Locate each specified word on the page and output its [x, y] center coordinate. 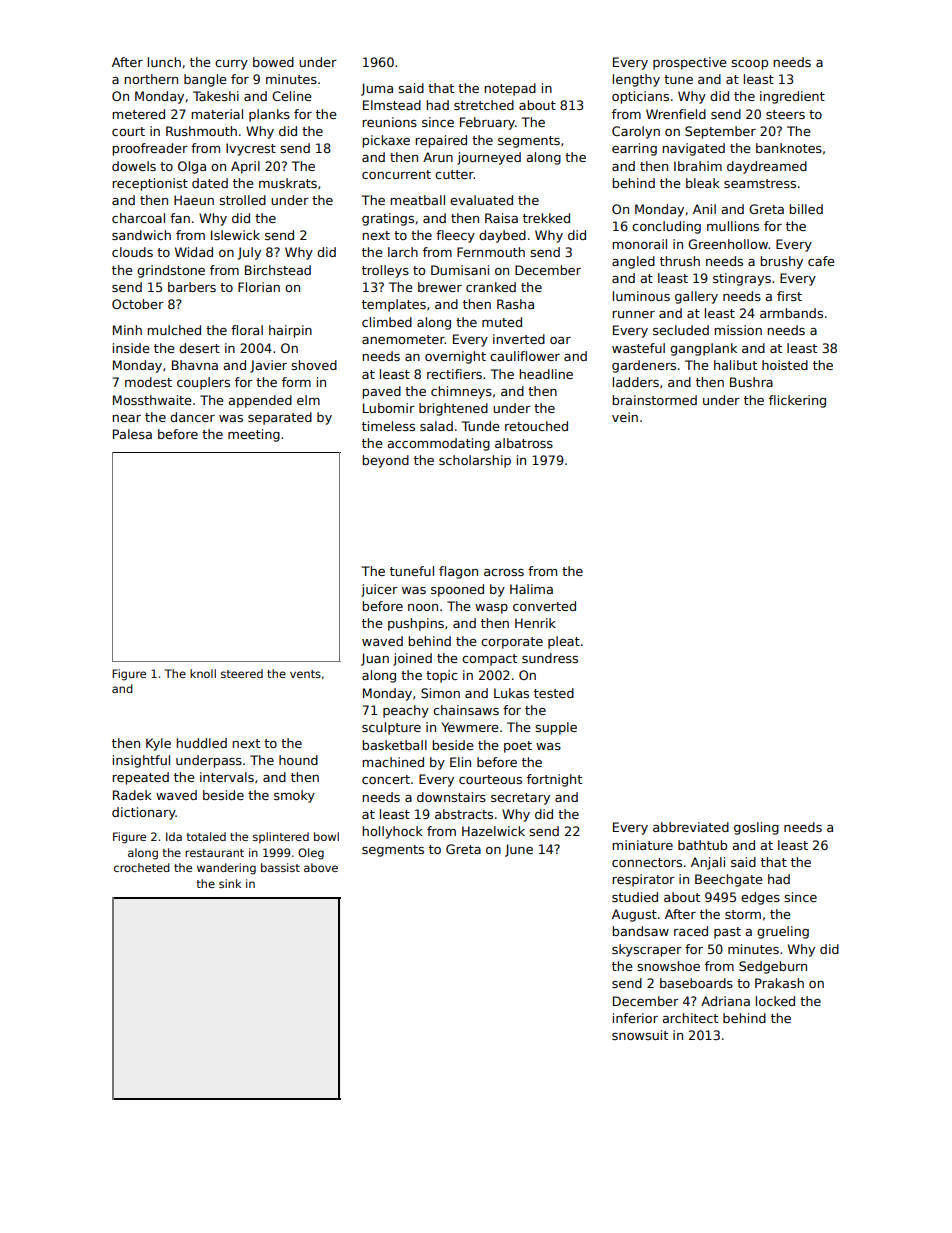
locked [775, 1001]
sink [230, 883]
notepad [510, 89]
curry [231, 65]
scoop [749, 65]
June [519, 850]
